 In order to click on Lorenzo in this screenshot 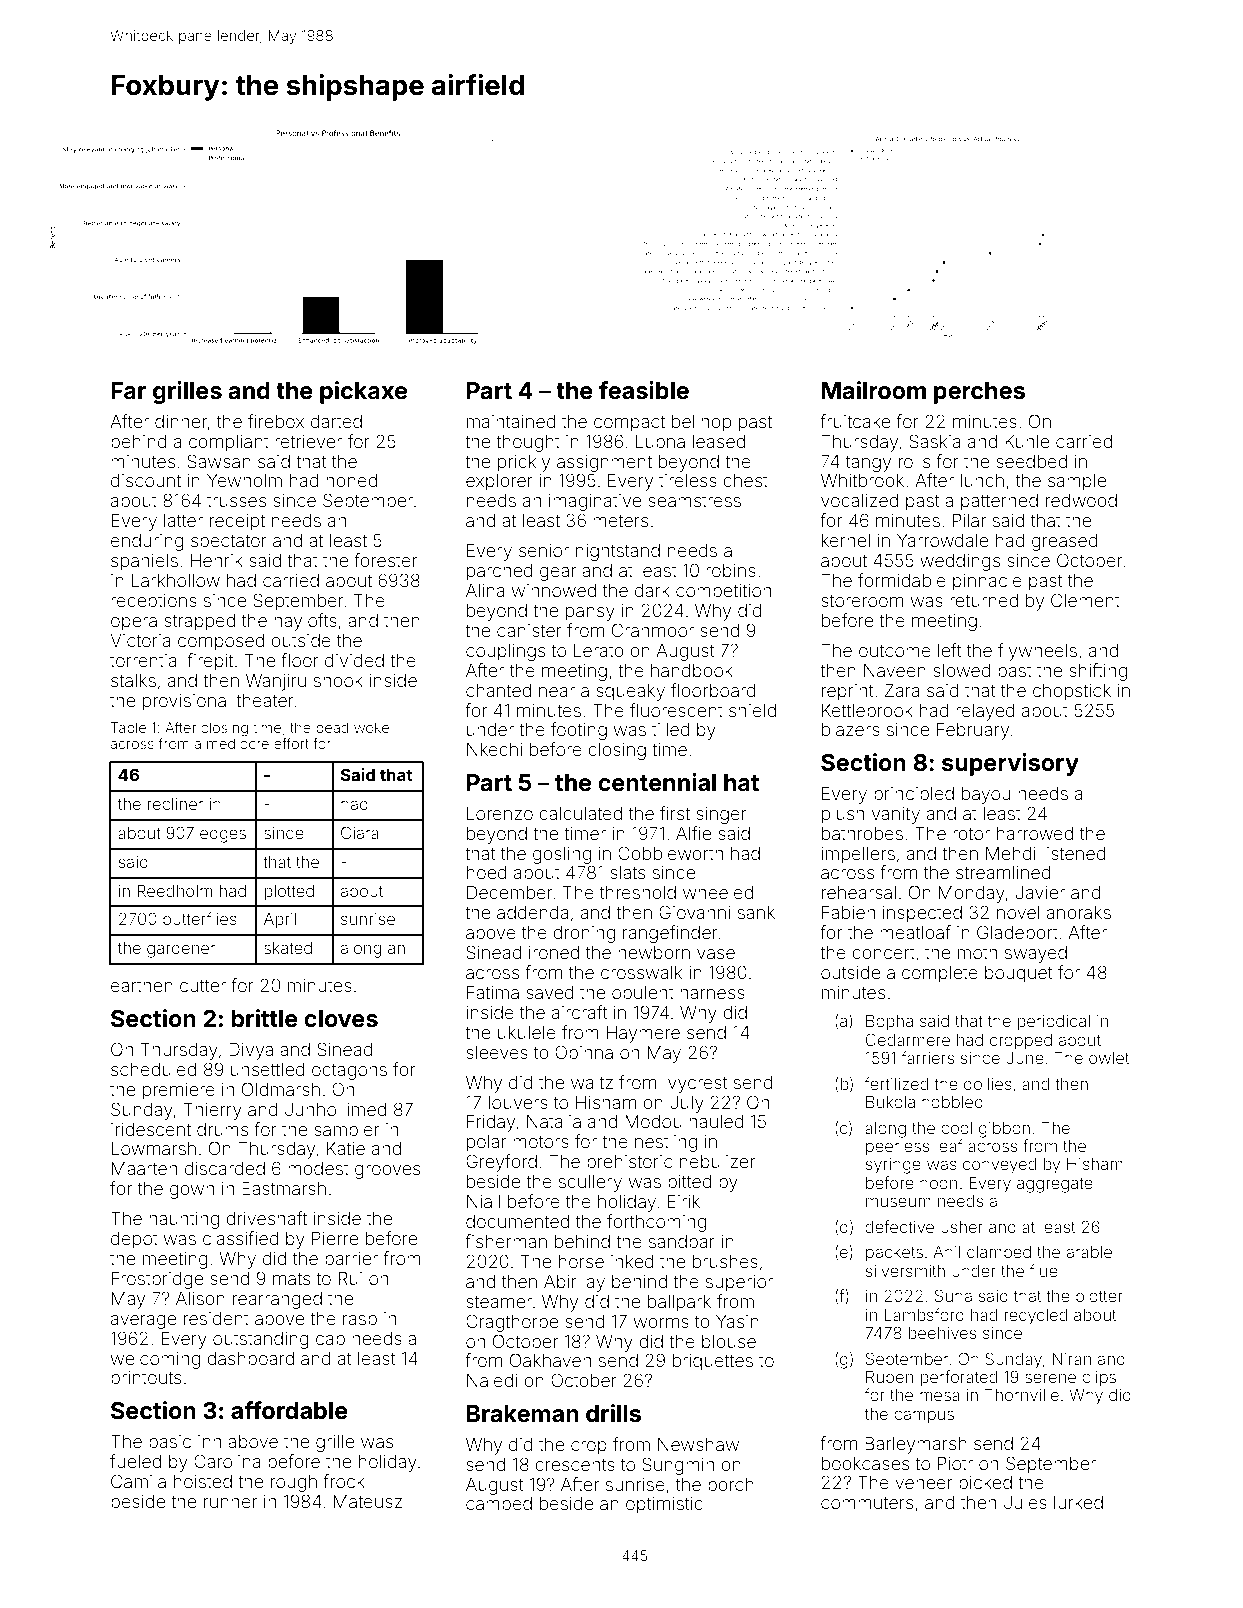, I will do `click(500, 813)`.
